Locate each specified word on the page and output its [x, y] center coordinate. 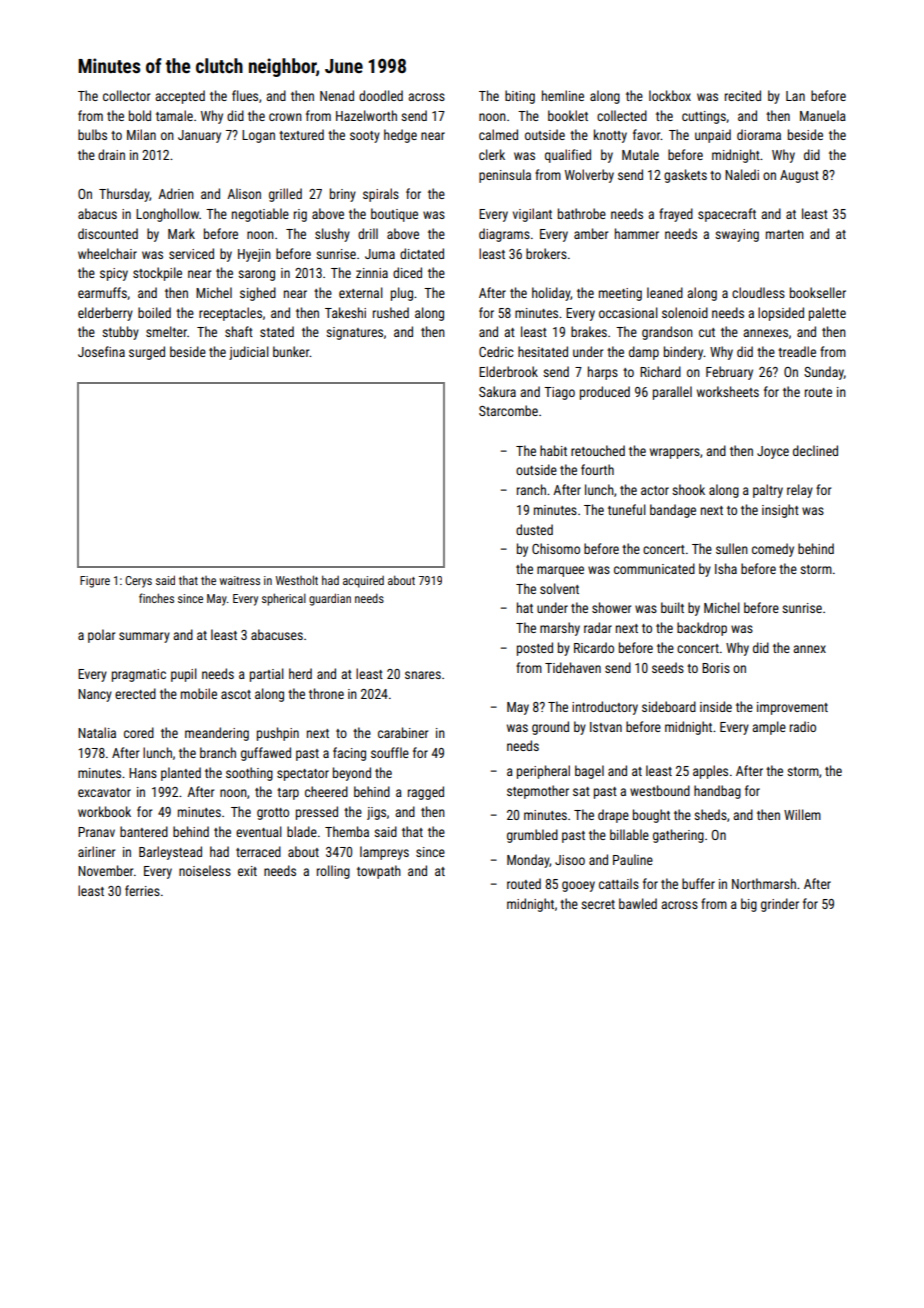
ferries [142, 890]
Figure [95, 582]
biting [520, 97]
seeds [668, 667]
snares [423, 675]
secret [598, 904]
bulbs [92, 134]
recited [743, 95]
